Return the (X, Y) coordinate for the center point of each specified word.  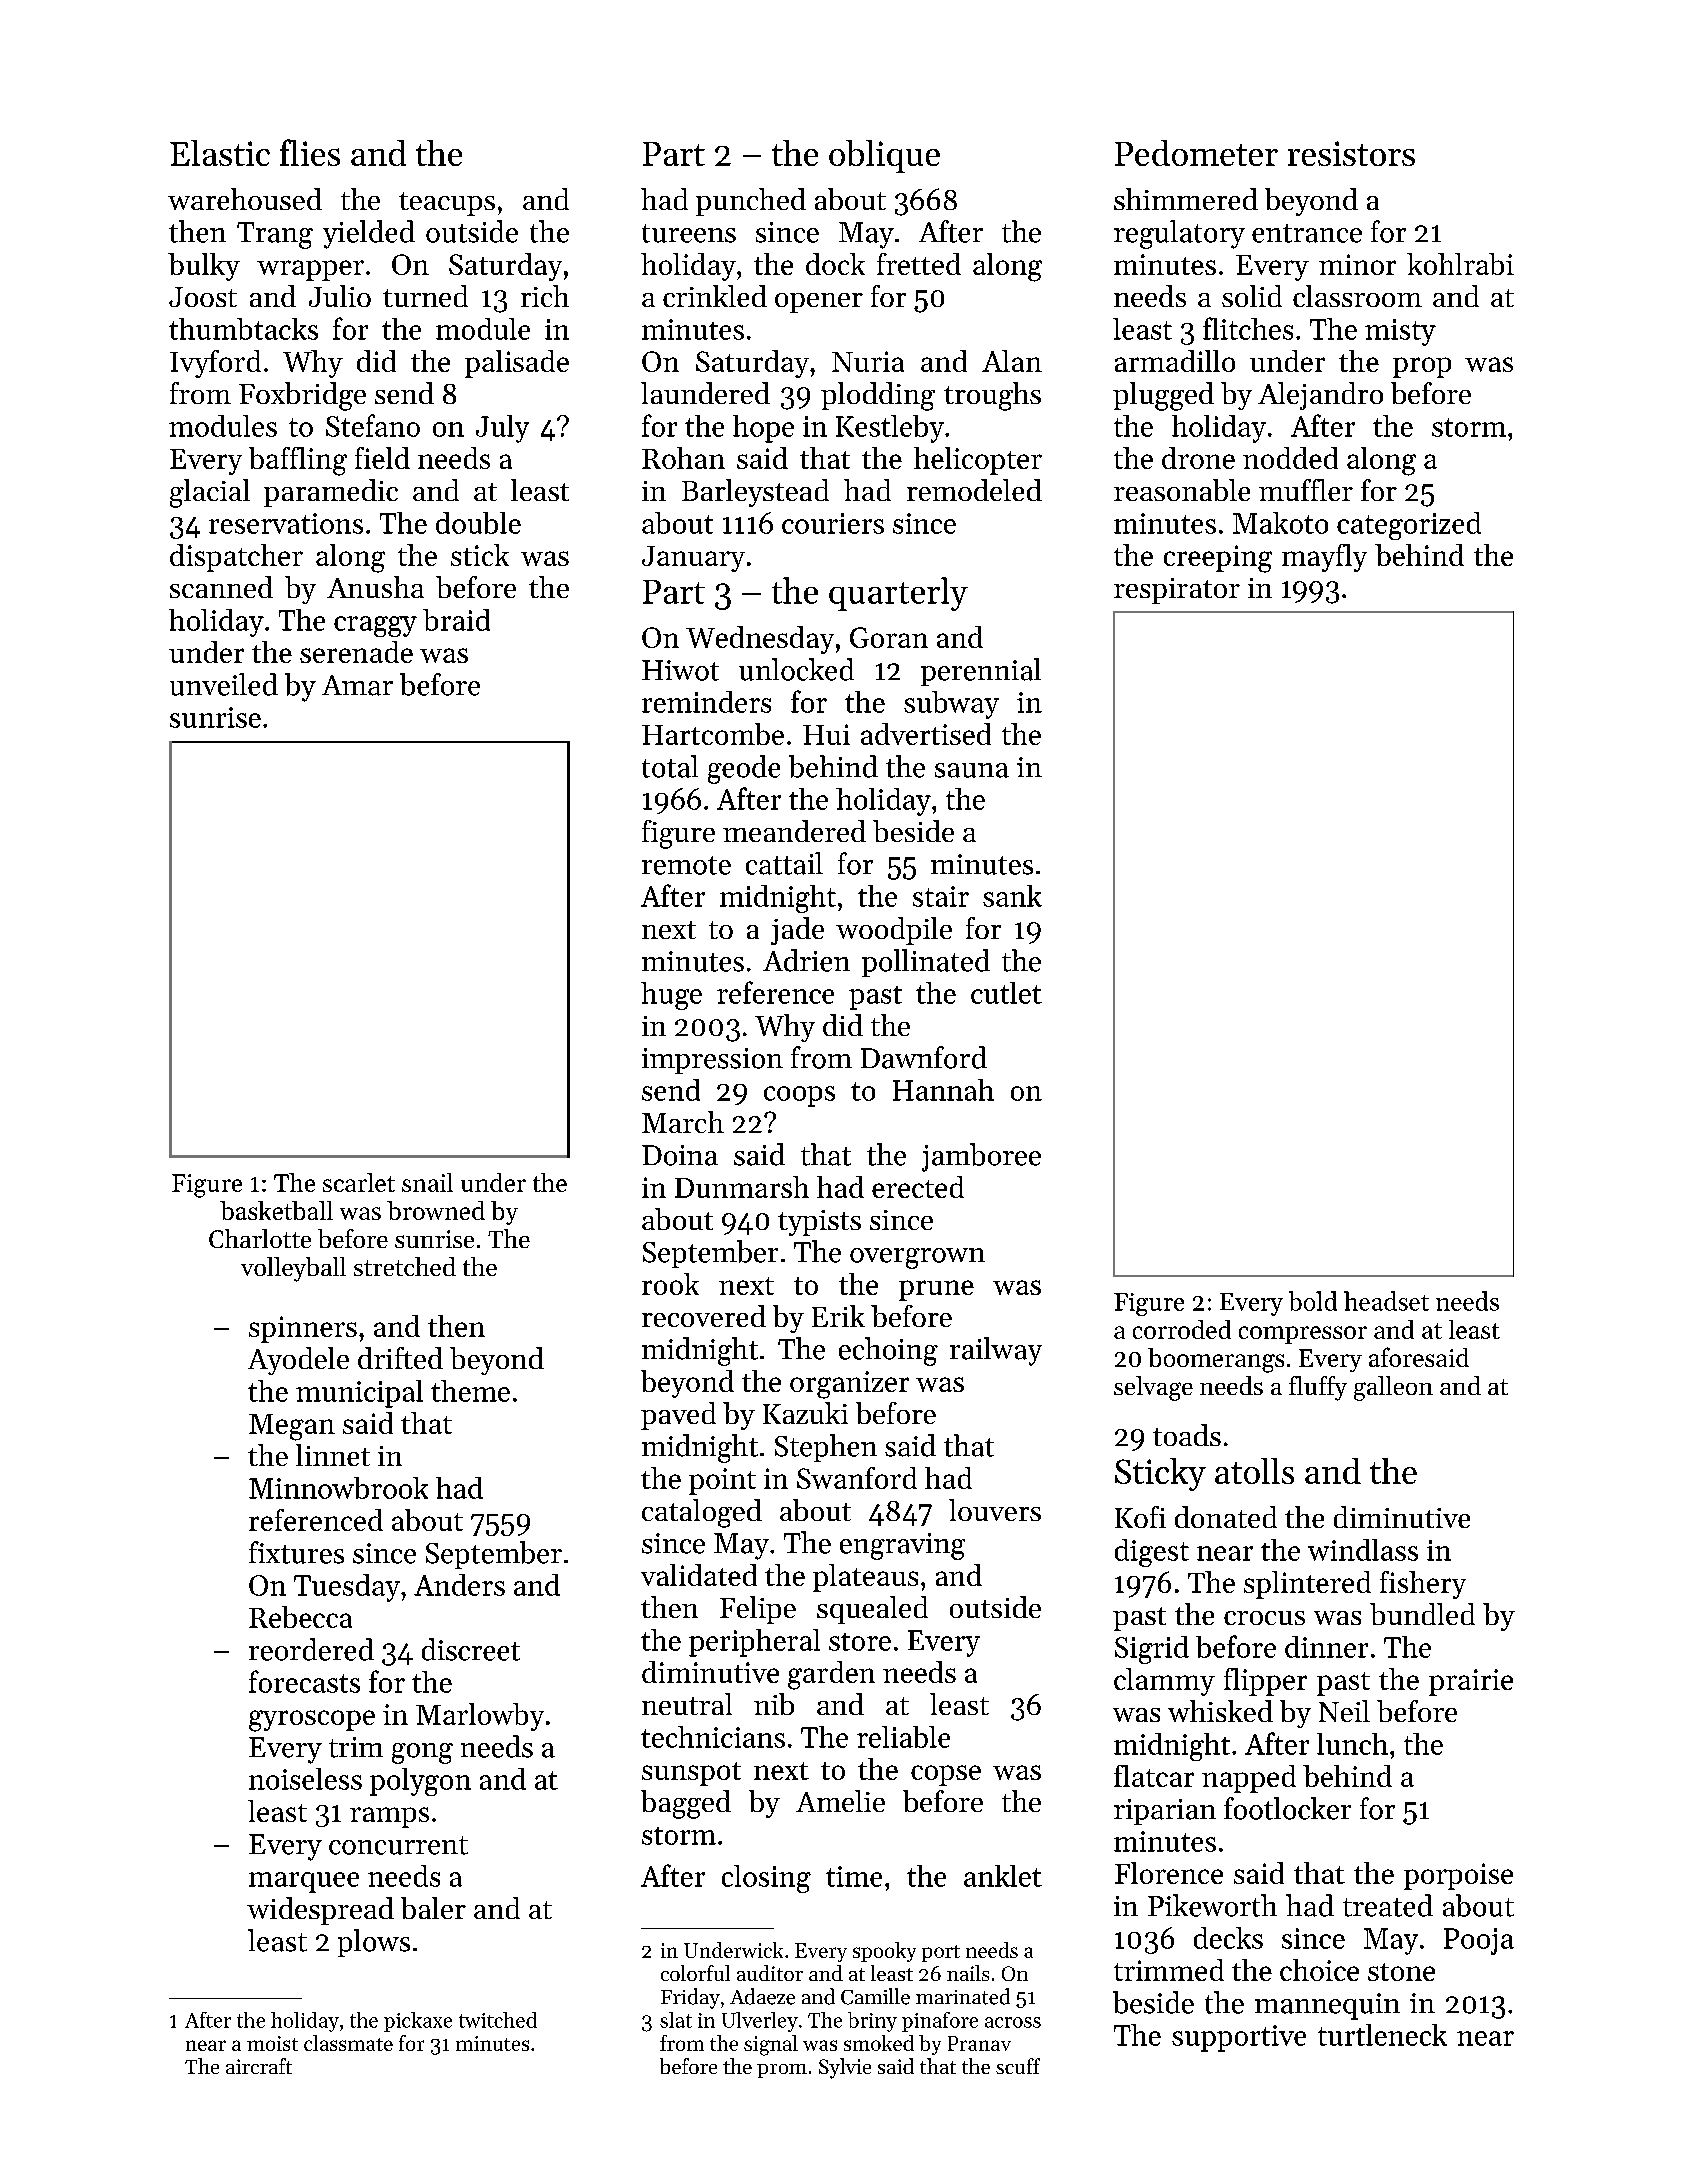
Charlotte (260, 1238)
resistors (1351, 153)
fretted (919, 264)
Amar (357, 685)
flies (310, 152)
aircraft (259, 2066)
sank (1012, 896)
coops (799, 1096)
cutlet (1006, 993)
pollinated (926, 963)
